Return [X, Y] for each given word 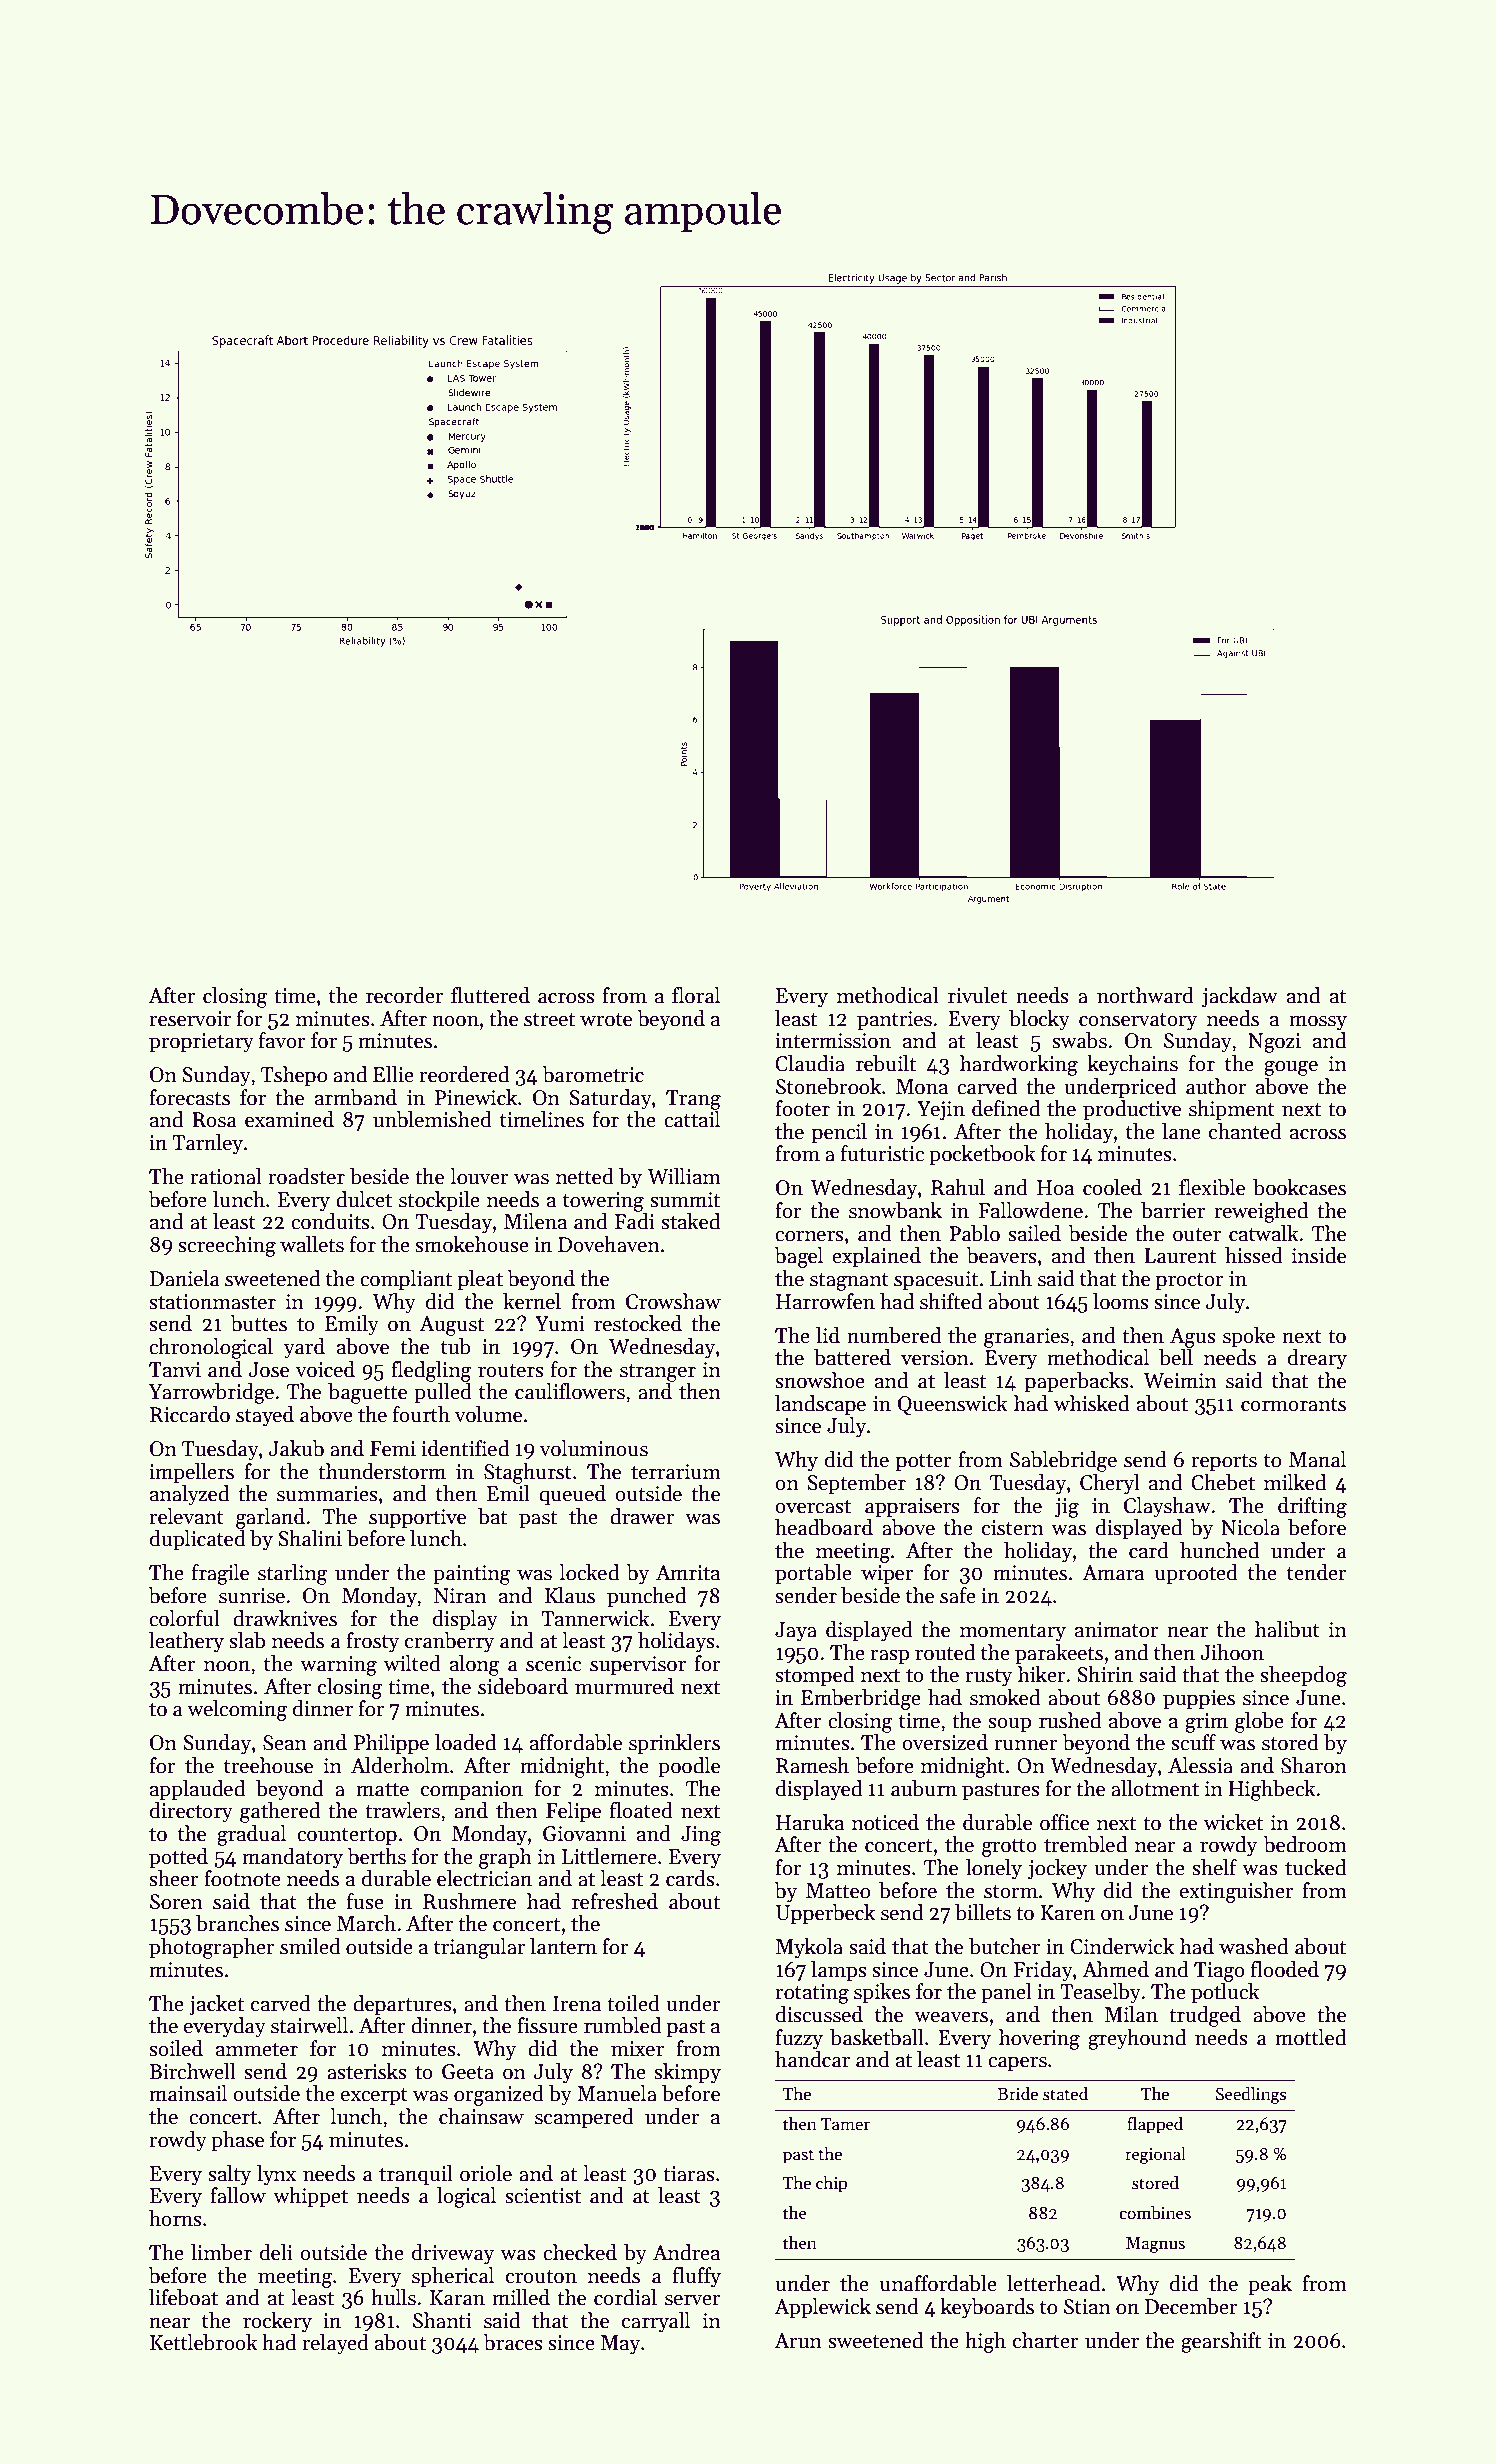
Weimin [1180, 1381]
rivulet [977, 995]
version [935, 1358]
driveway [453, 2254]
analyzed [189, 1495]
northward [1145, 995]
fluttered [490, 995]
